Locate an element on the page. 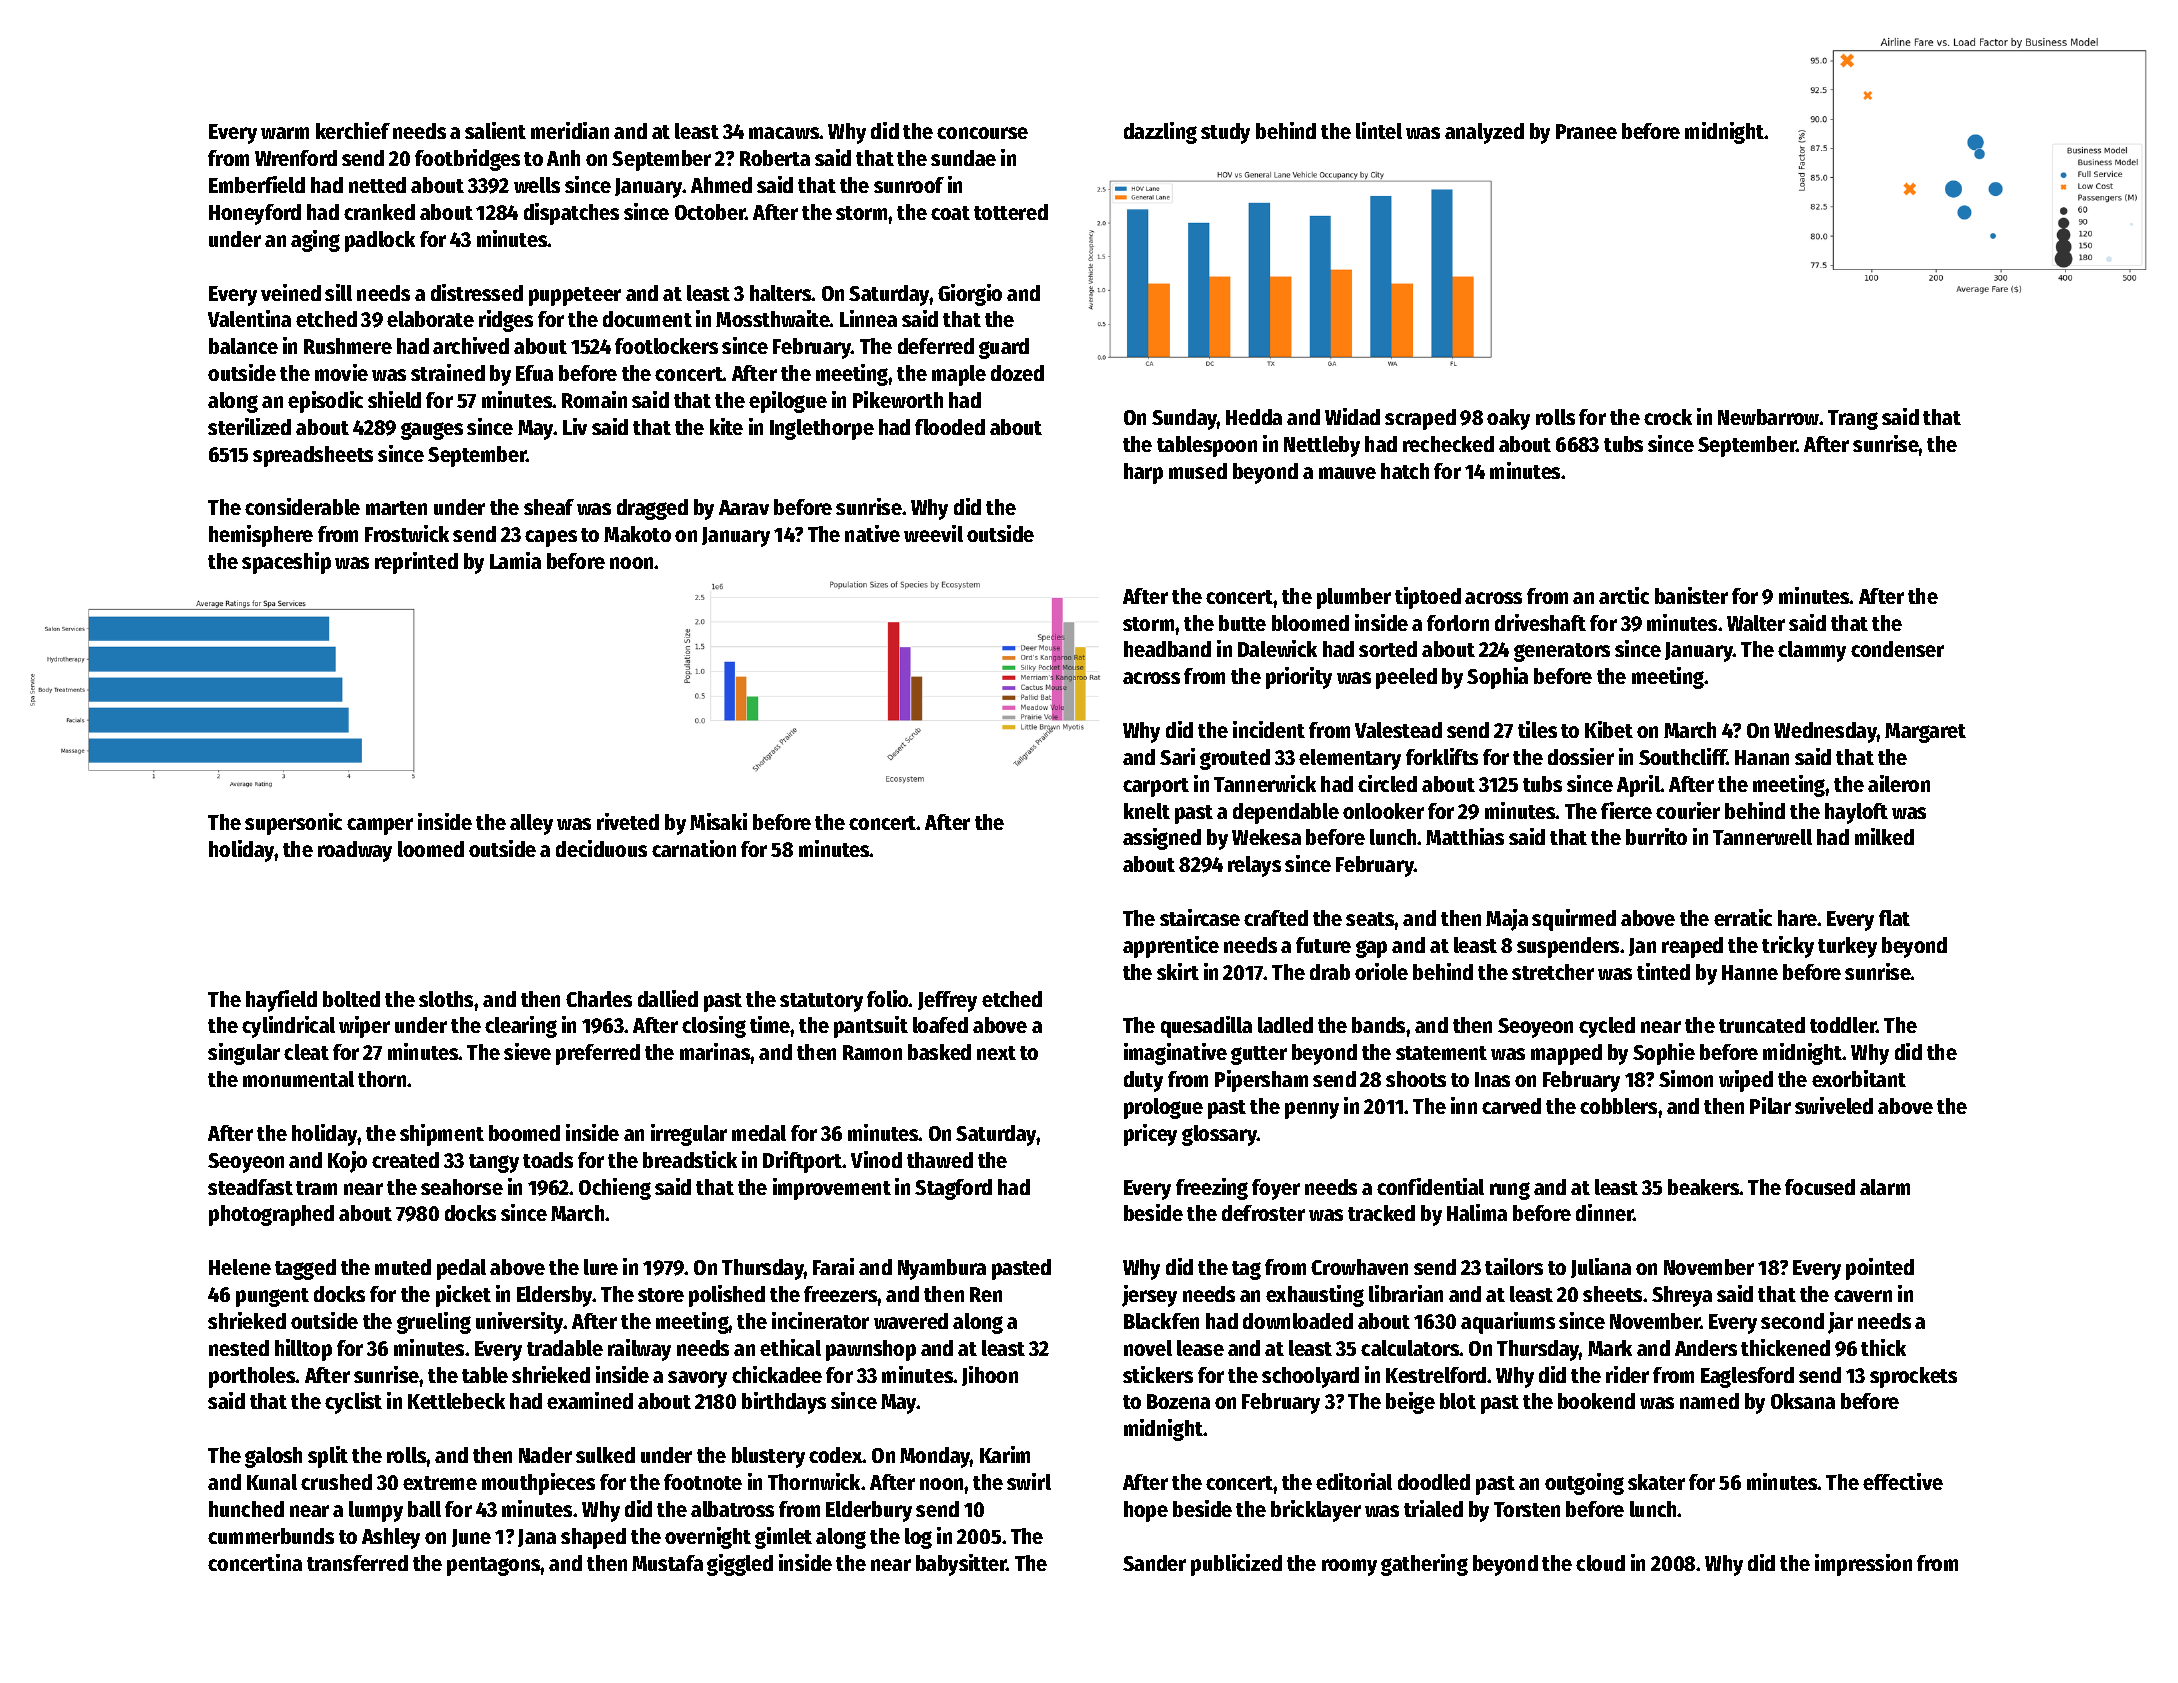 The image size is (2178, 1683). preferred is located at coordinates (598, 1054).
